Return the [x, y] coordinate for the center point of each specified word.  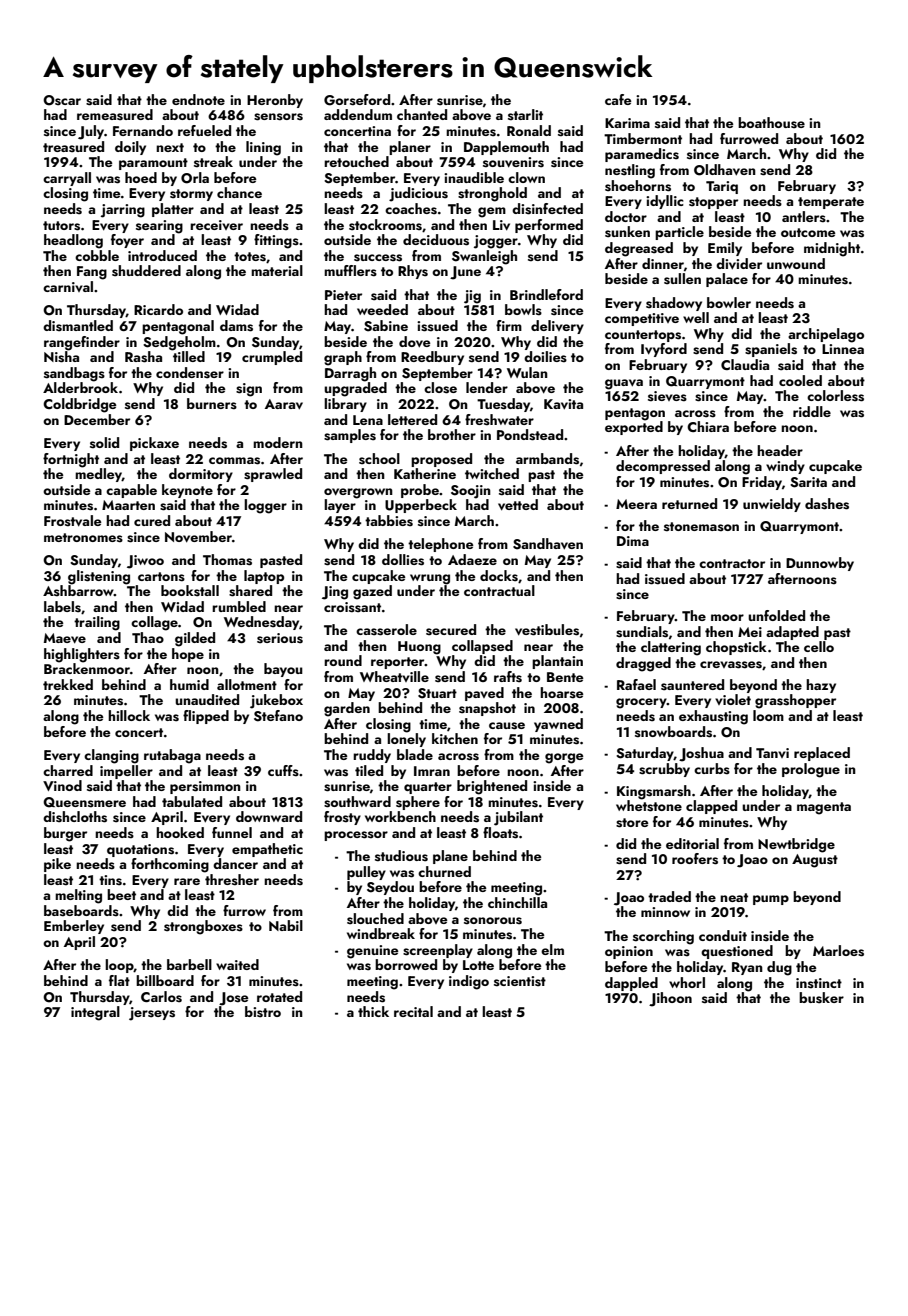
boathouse [771, 123]
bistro [263, 1012]
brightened [492, 787]
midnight [832, 249]
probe [420, 491]
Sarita [808, 482]
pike [57, 865]
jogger [496, 242]
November [198, 537]
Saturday [645, 754]
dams [236, 326]
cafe [618, 99]
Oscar [62, 100]
